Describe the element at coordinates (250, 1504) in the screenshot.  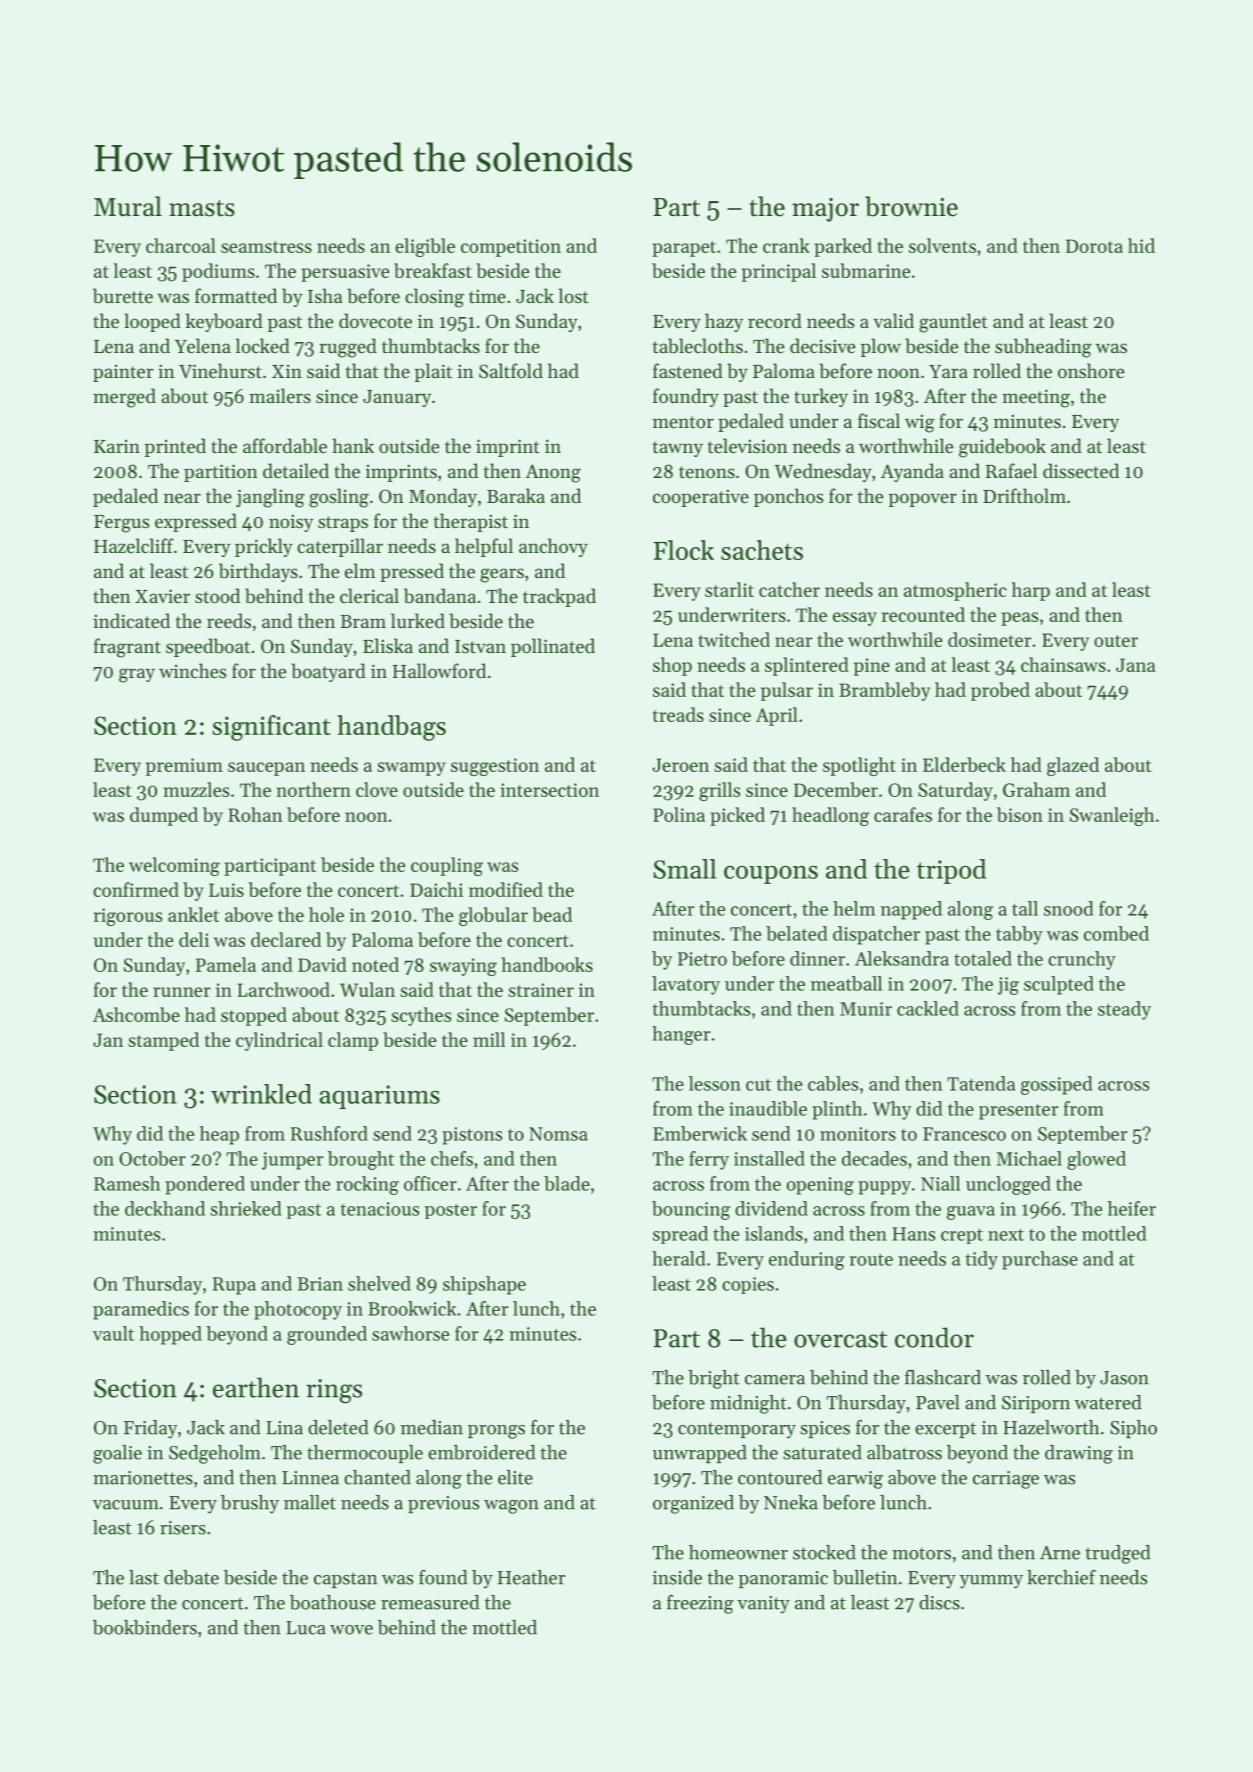
I see `brushy` at that location.
